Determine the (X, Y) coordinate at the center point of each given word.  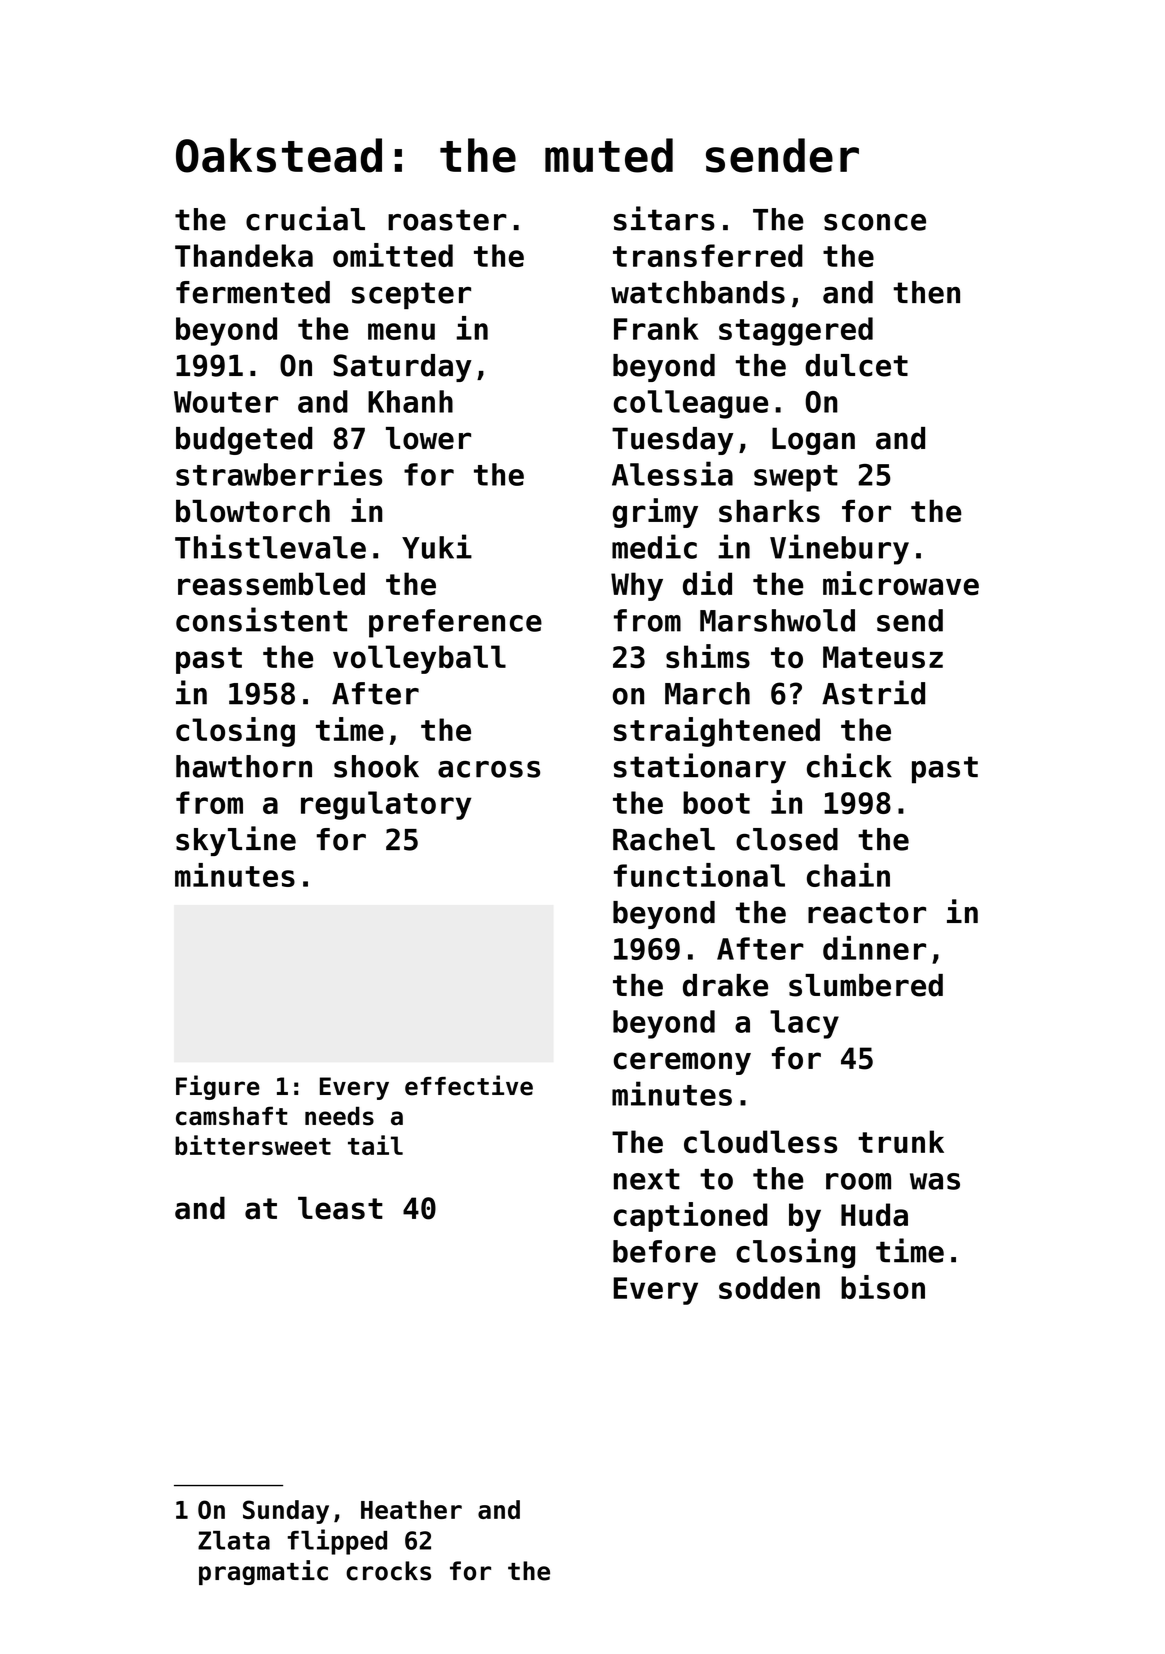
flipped (337, 1542)
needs (339, 1116)
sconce (875, 222)
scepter (411, 295)
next (647, 1179)
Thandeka (244, 255)
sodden (769, 1287)
